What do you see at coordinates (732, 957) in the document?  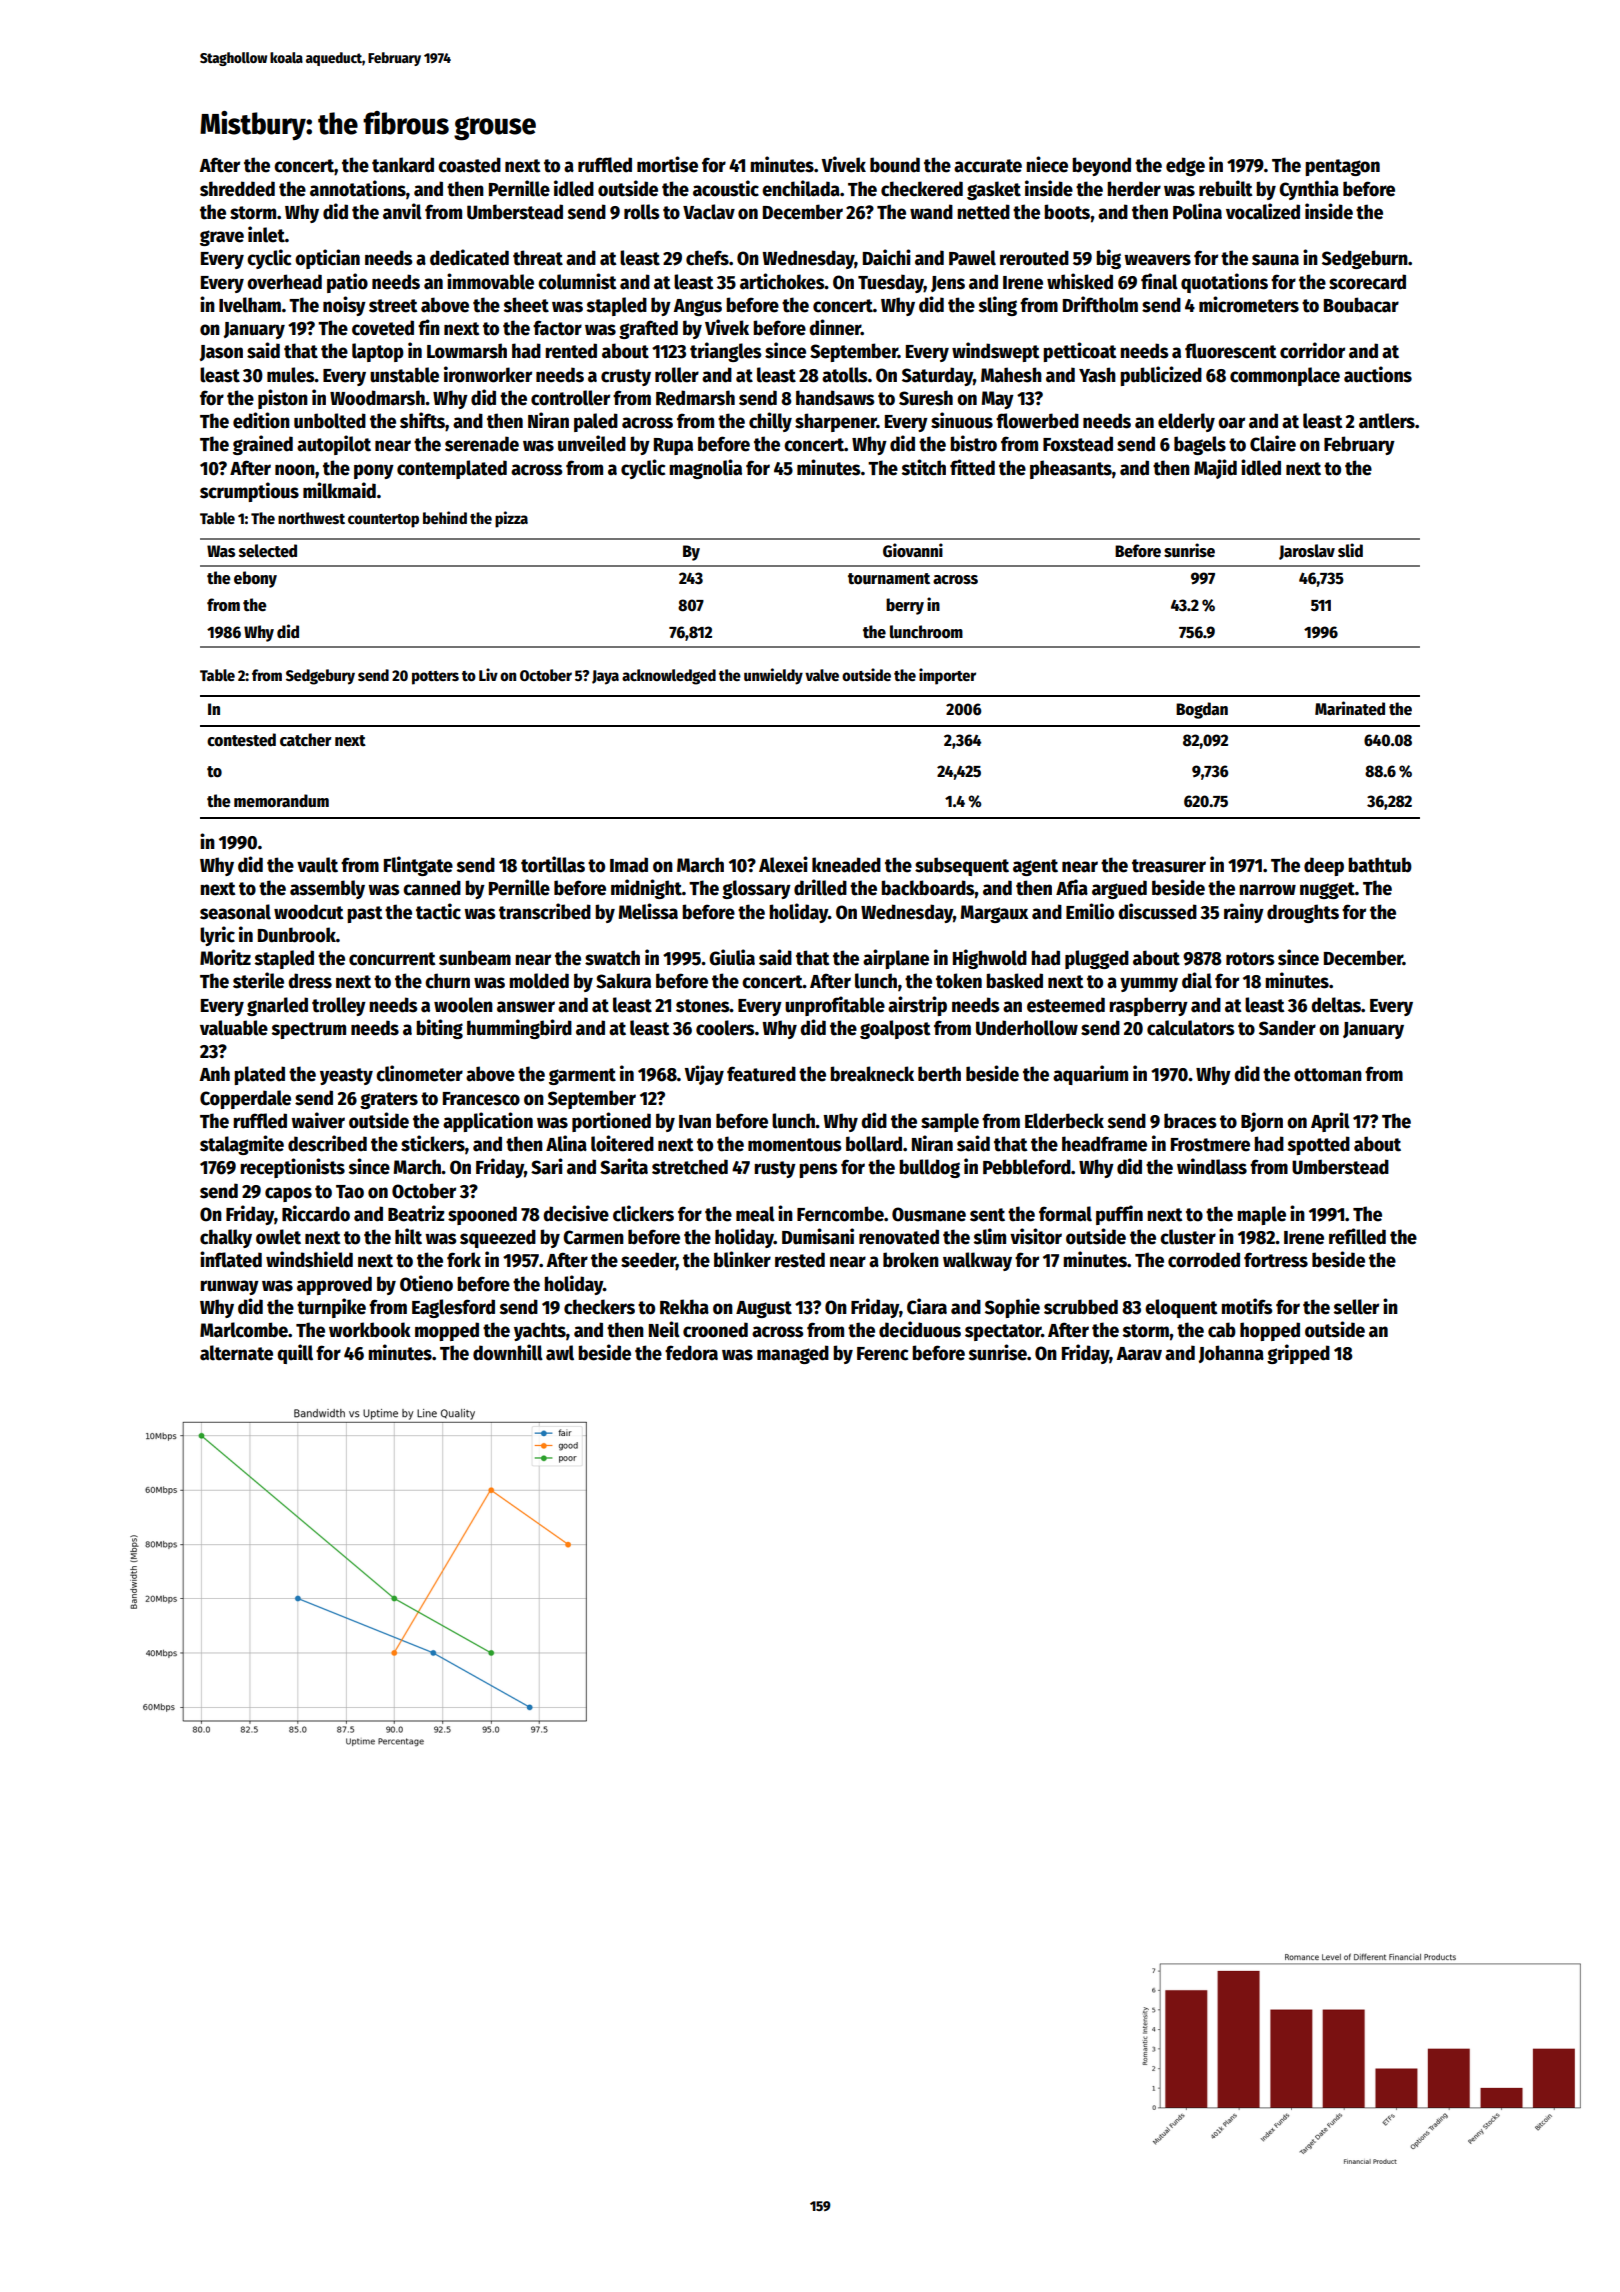 I see `Giulia` at bounding box center [732, 957].
